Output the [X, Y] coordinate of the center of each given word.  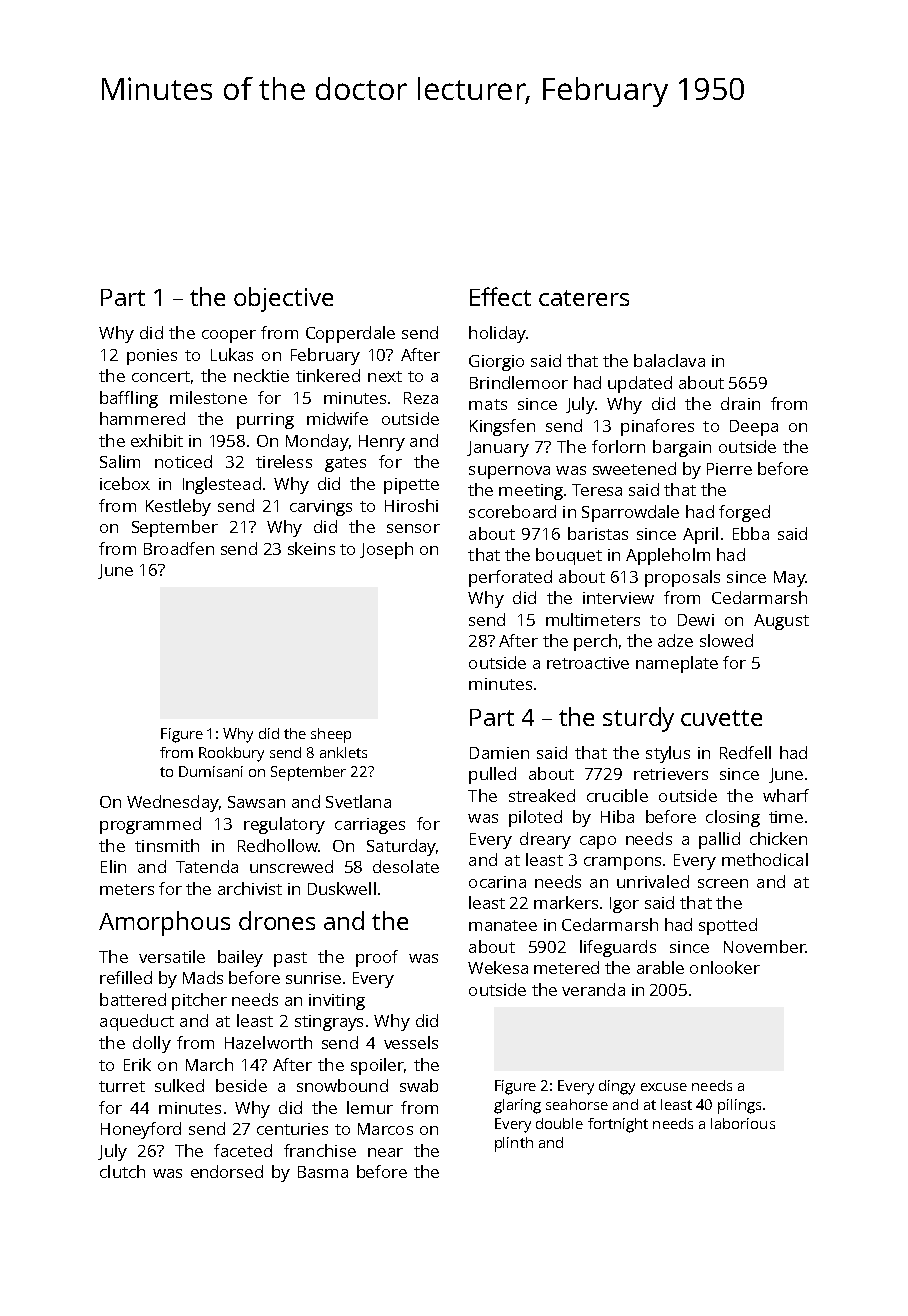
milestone [208, 397]
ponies [152, 357]
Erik [137, 1064]
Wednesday [173, 803]
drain [740, 403]
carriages [370, 826]
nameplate [677, 664]
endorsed [227, 1171]
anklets [343, 752]
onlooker [725, 967]
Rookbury [231, 754]
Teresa [597, 490]
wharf [786, 795]
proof [377, 958]
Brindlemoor [519, 382]
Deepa [754, 428]
